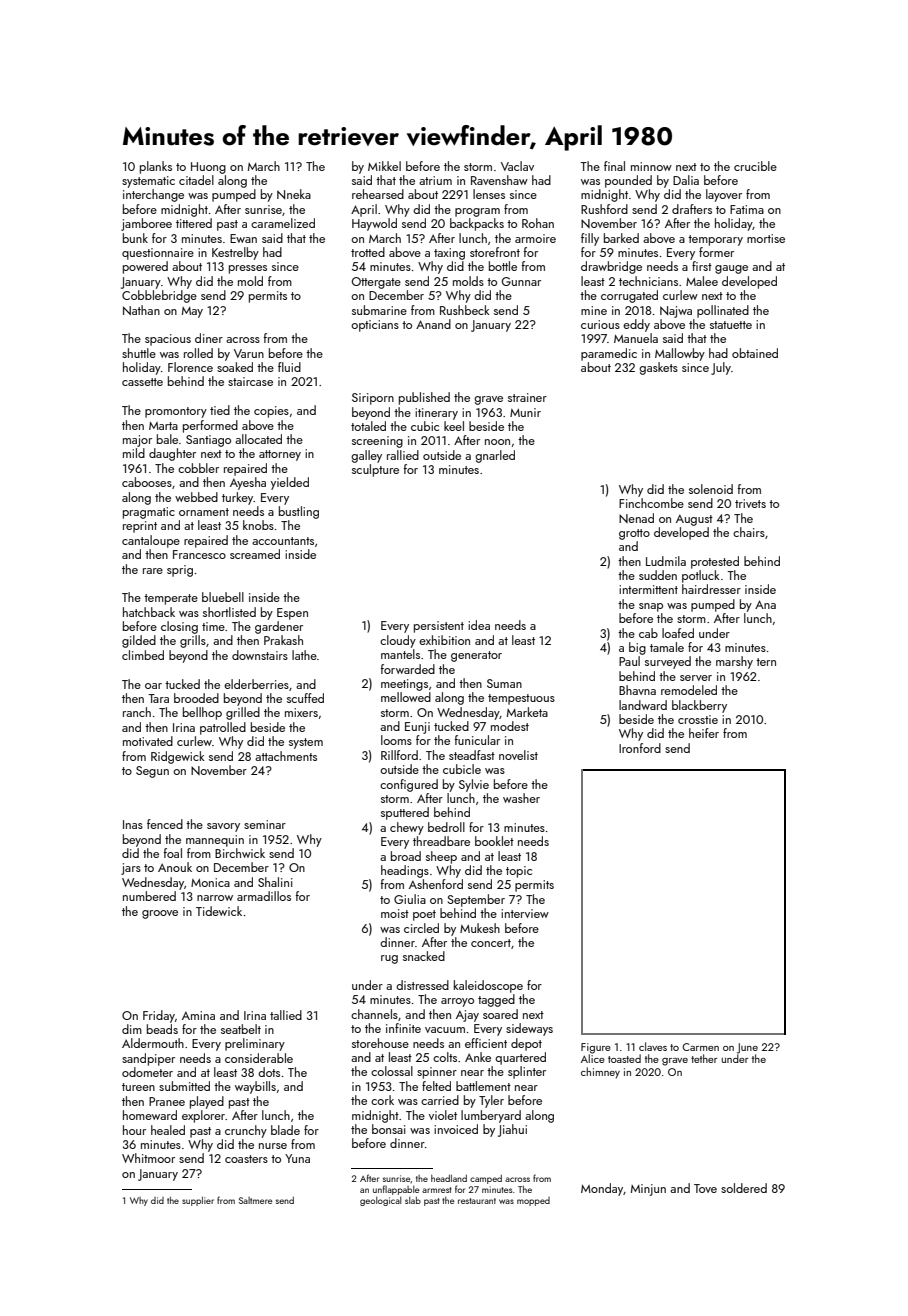 The height and width of the screenshot is (1316, 908). Describe the element at coordinates (521, 798) in the screenshot. I see `washer` at that location.
